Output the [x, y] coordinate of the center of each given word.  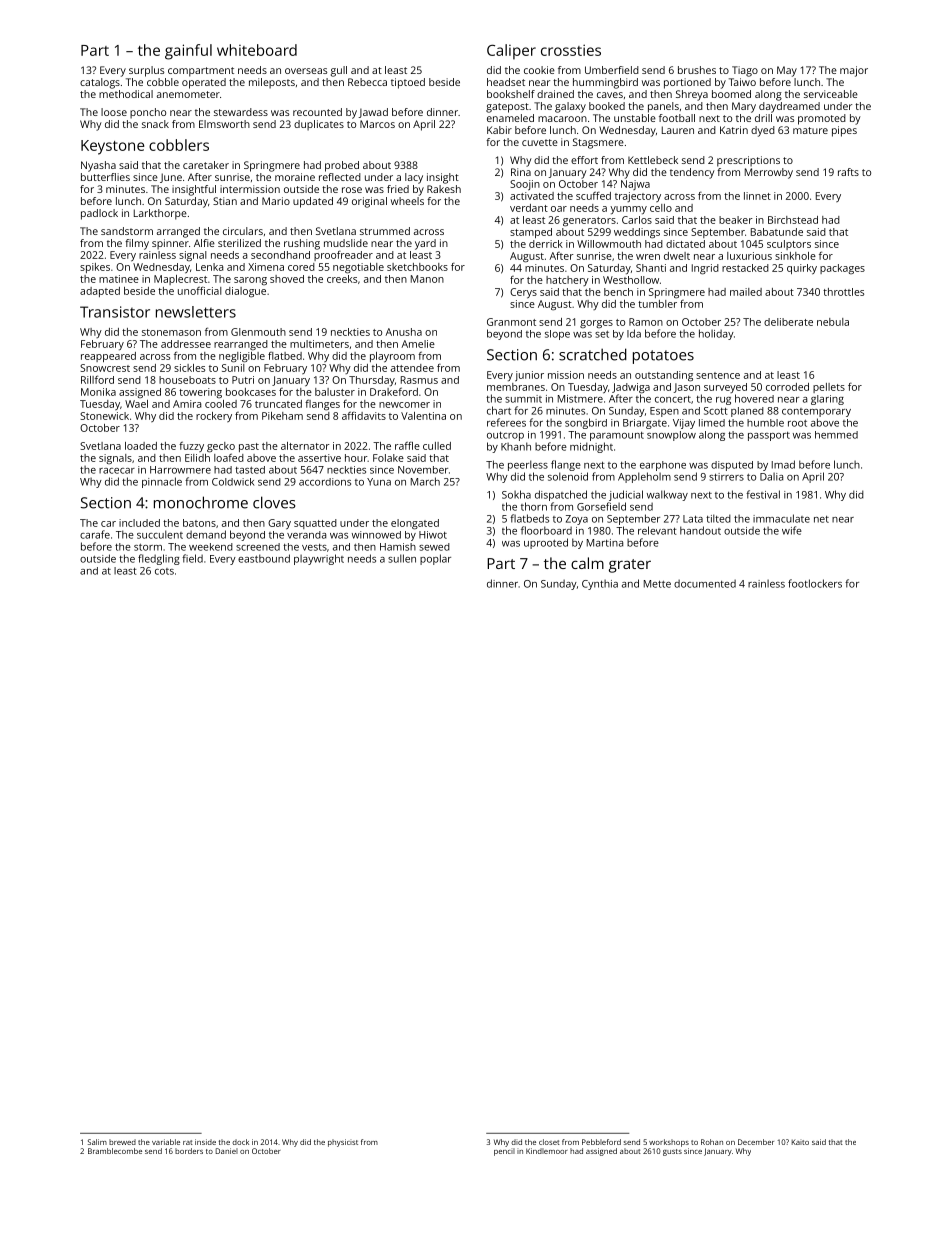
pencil [504, 1152]
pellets [829, 388]
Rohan [712, 1142]
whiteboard [257, 50]
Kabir [499, 130]
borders [189, 1151]
